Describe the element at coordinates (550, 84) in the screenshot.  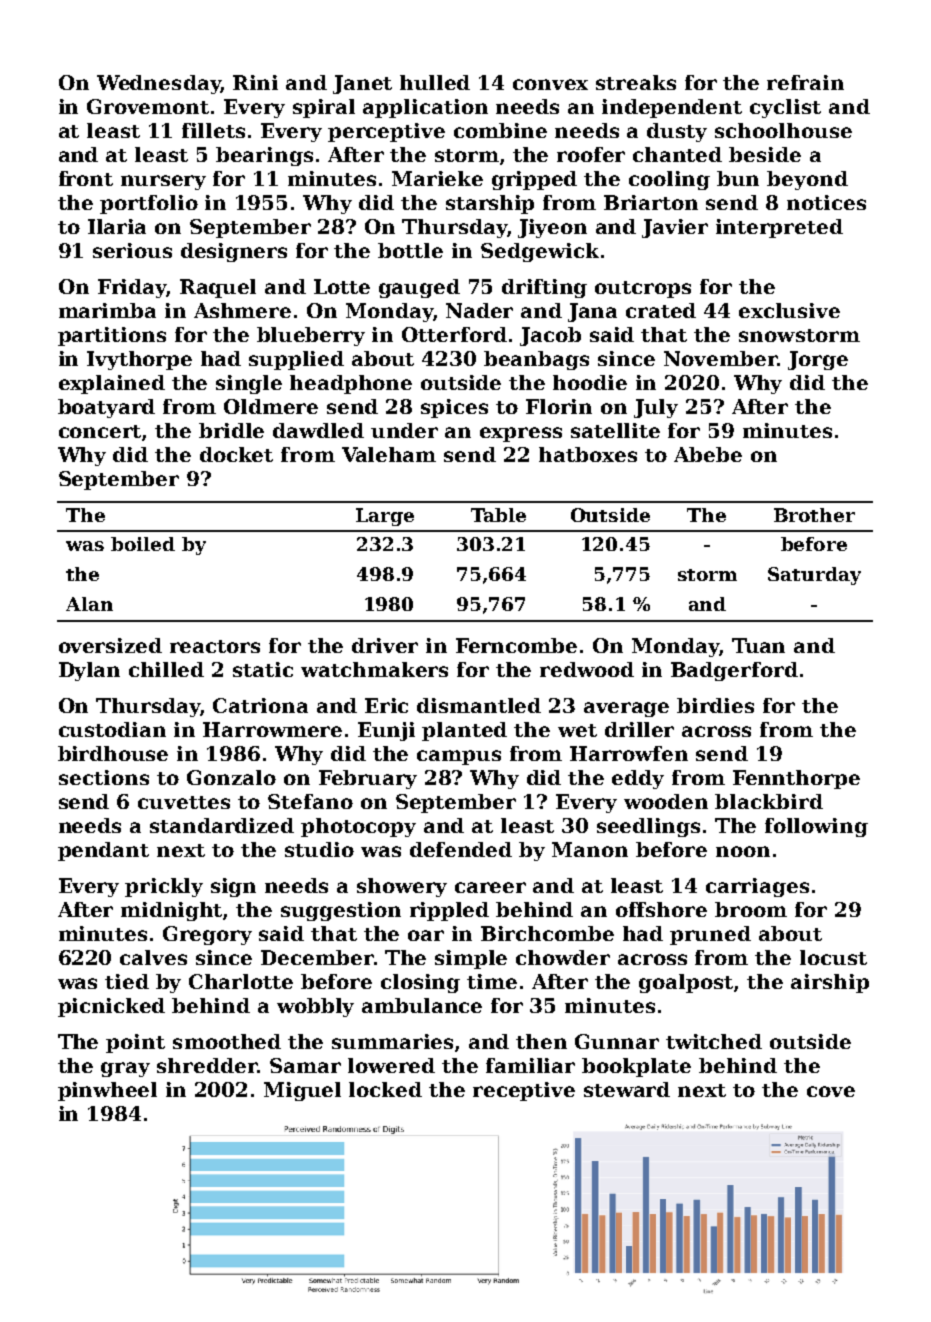
I see `convex` at that location.
